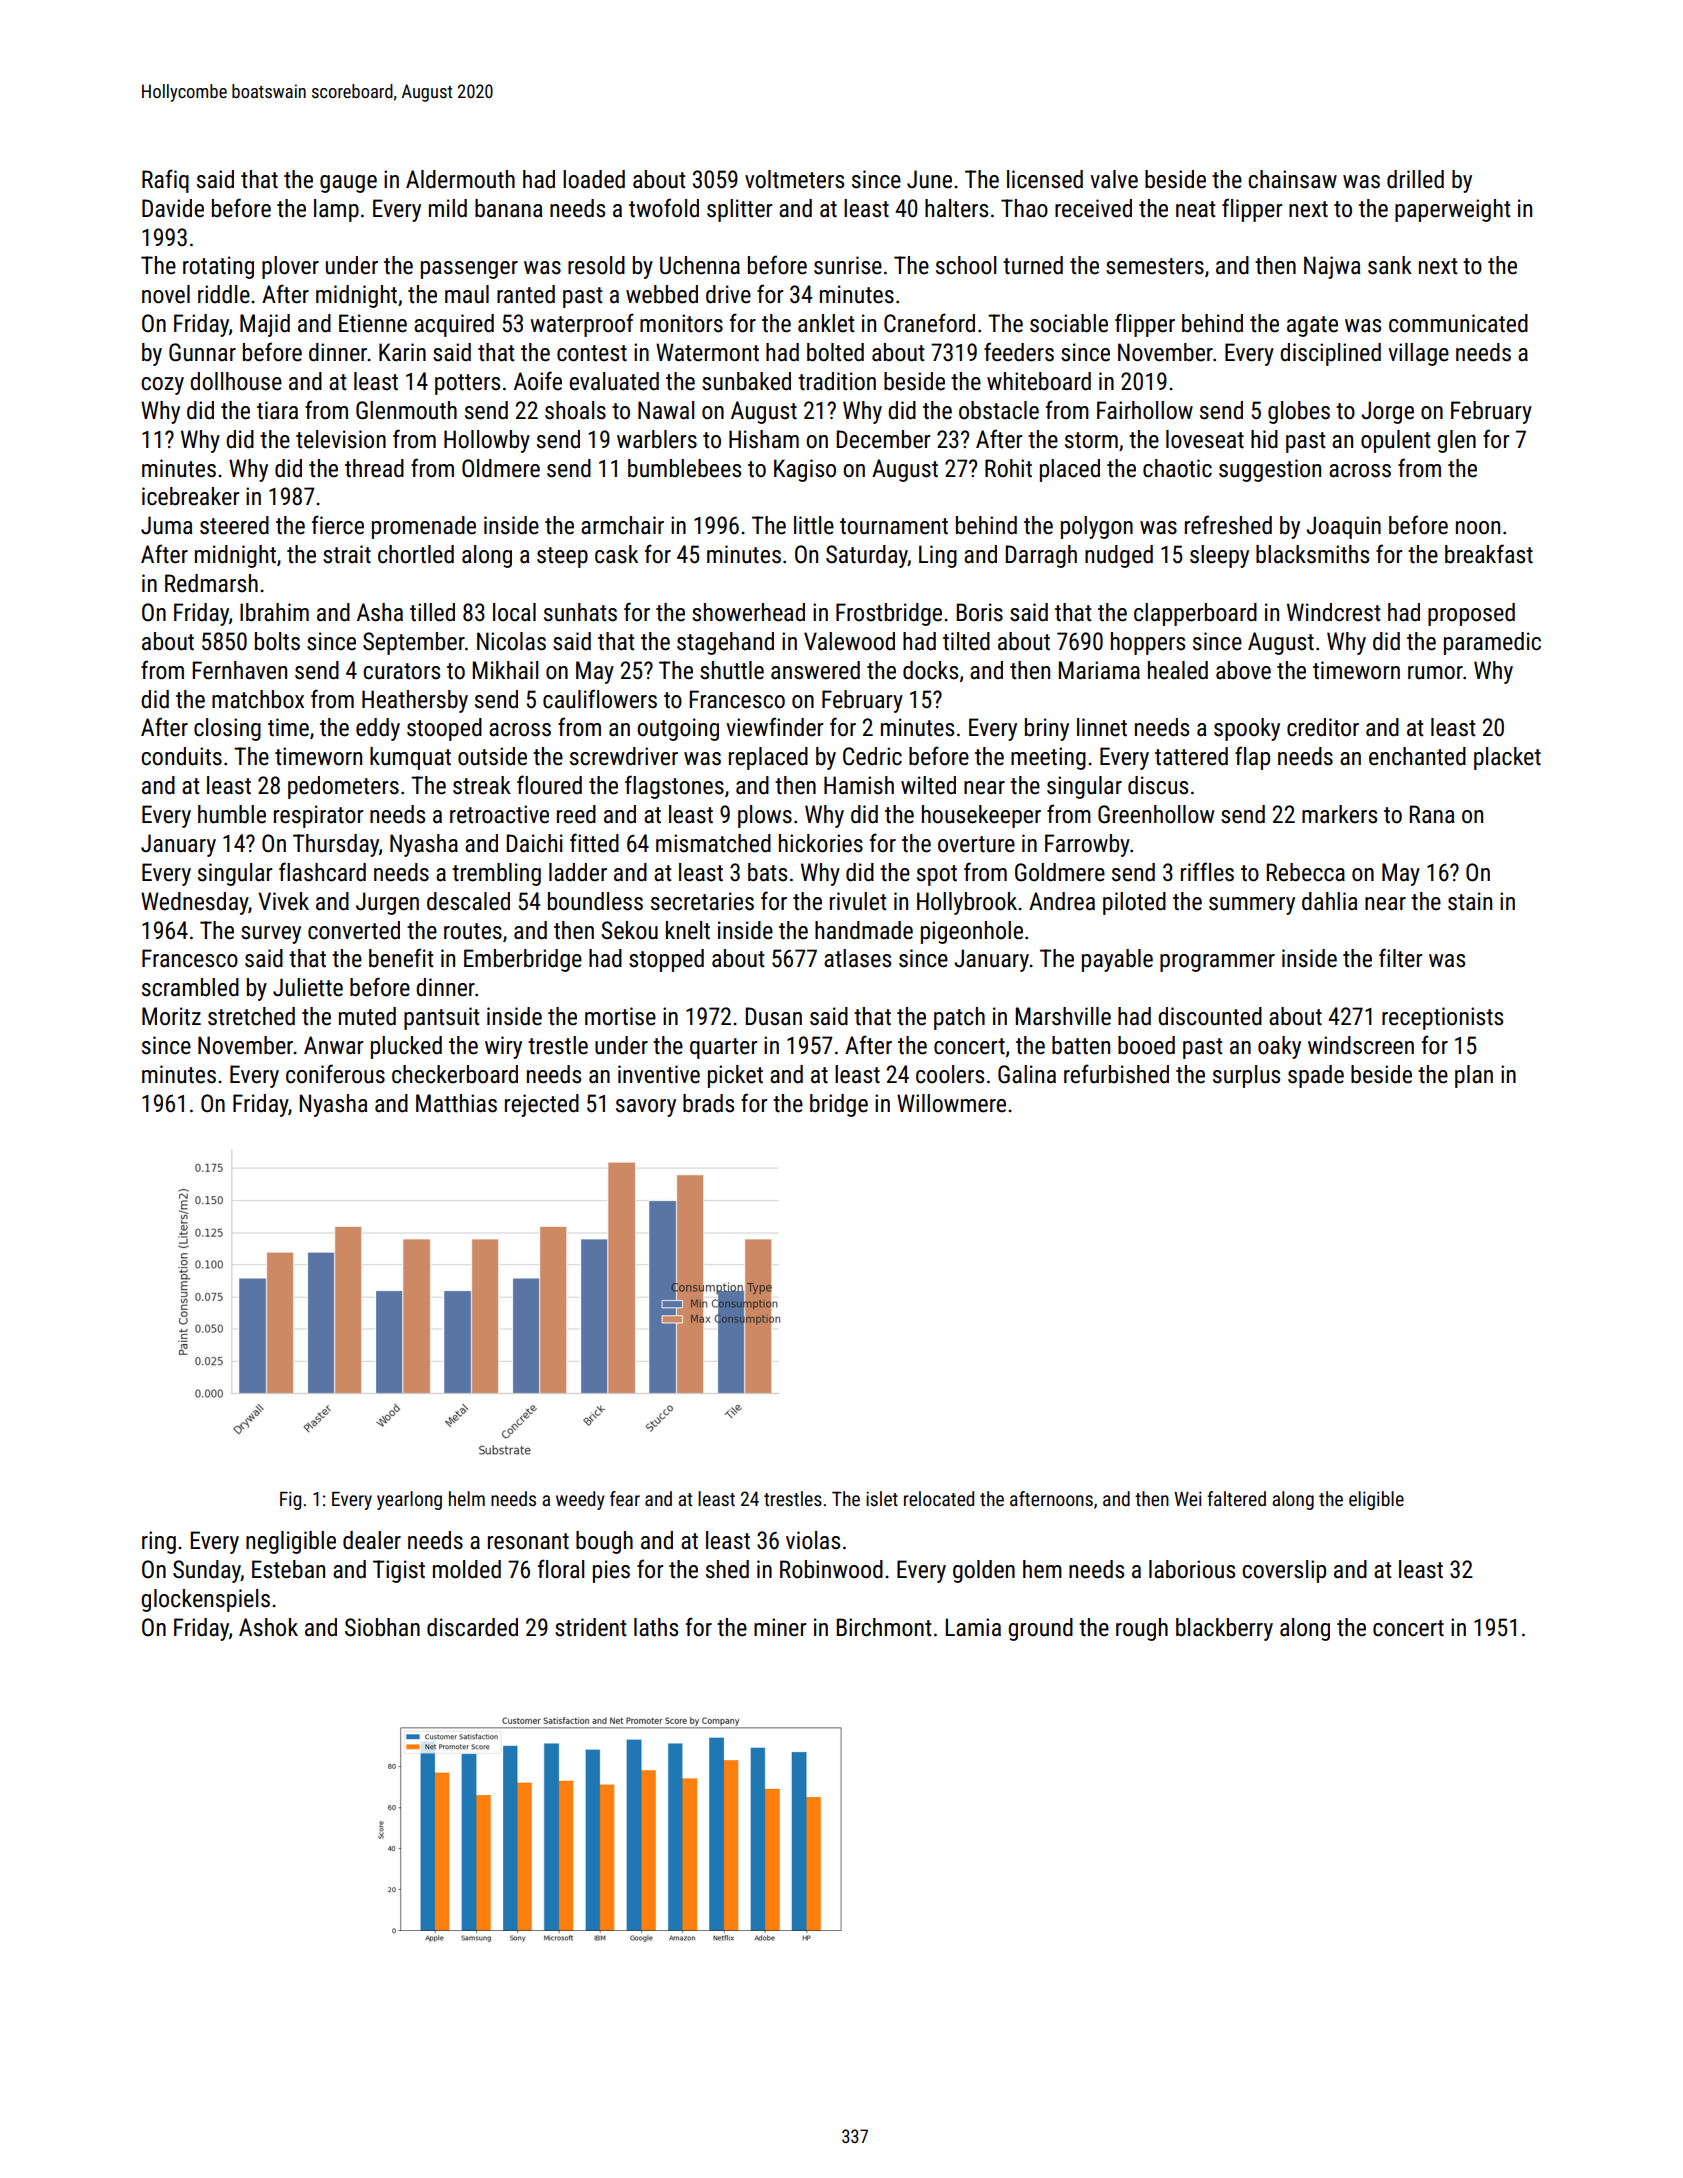 This screenshot has width=1683, height=2178. I want to click on Majid, so click(265, 325).
